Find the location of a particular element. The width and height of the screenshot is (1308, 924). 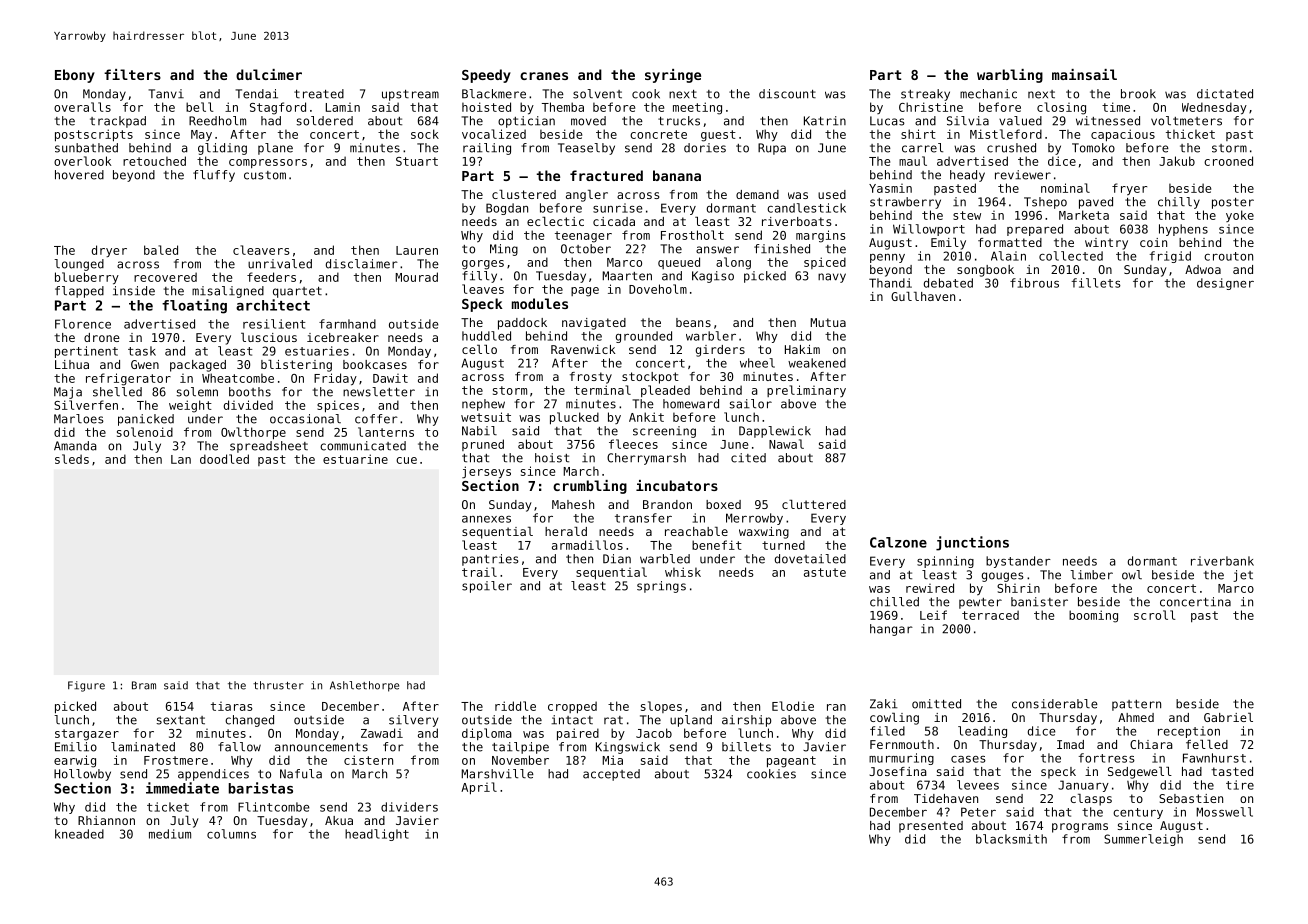

boxed is located at coordinates (723, 504).
